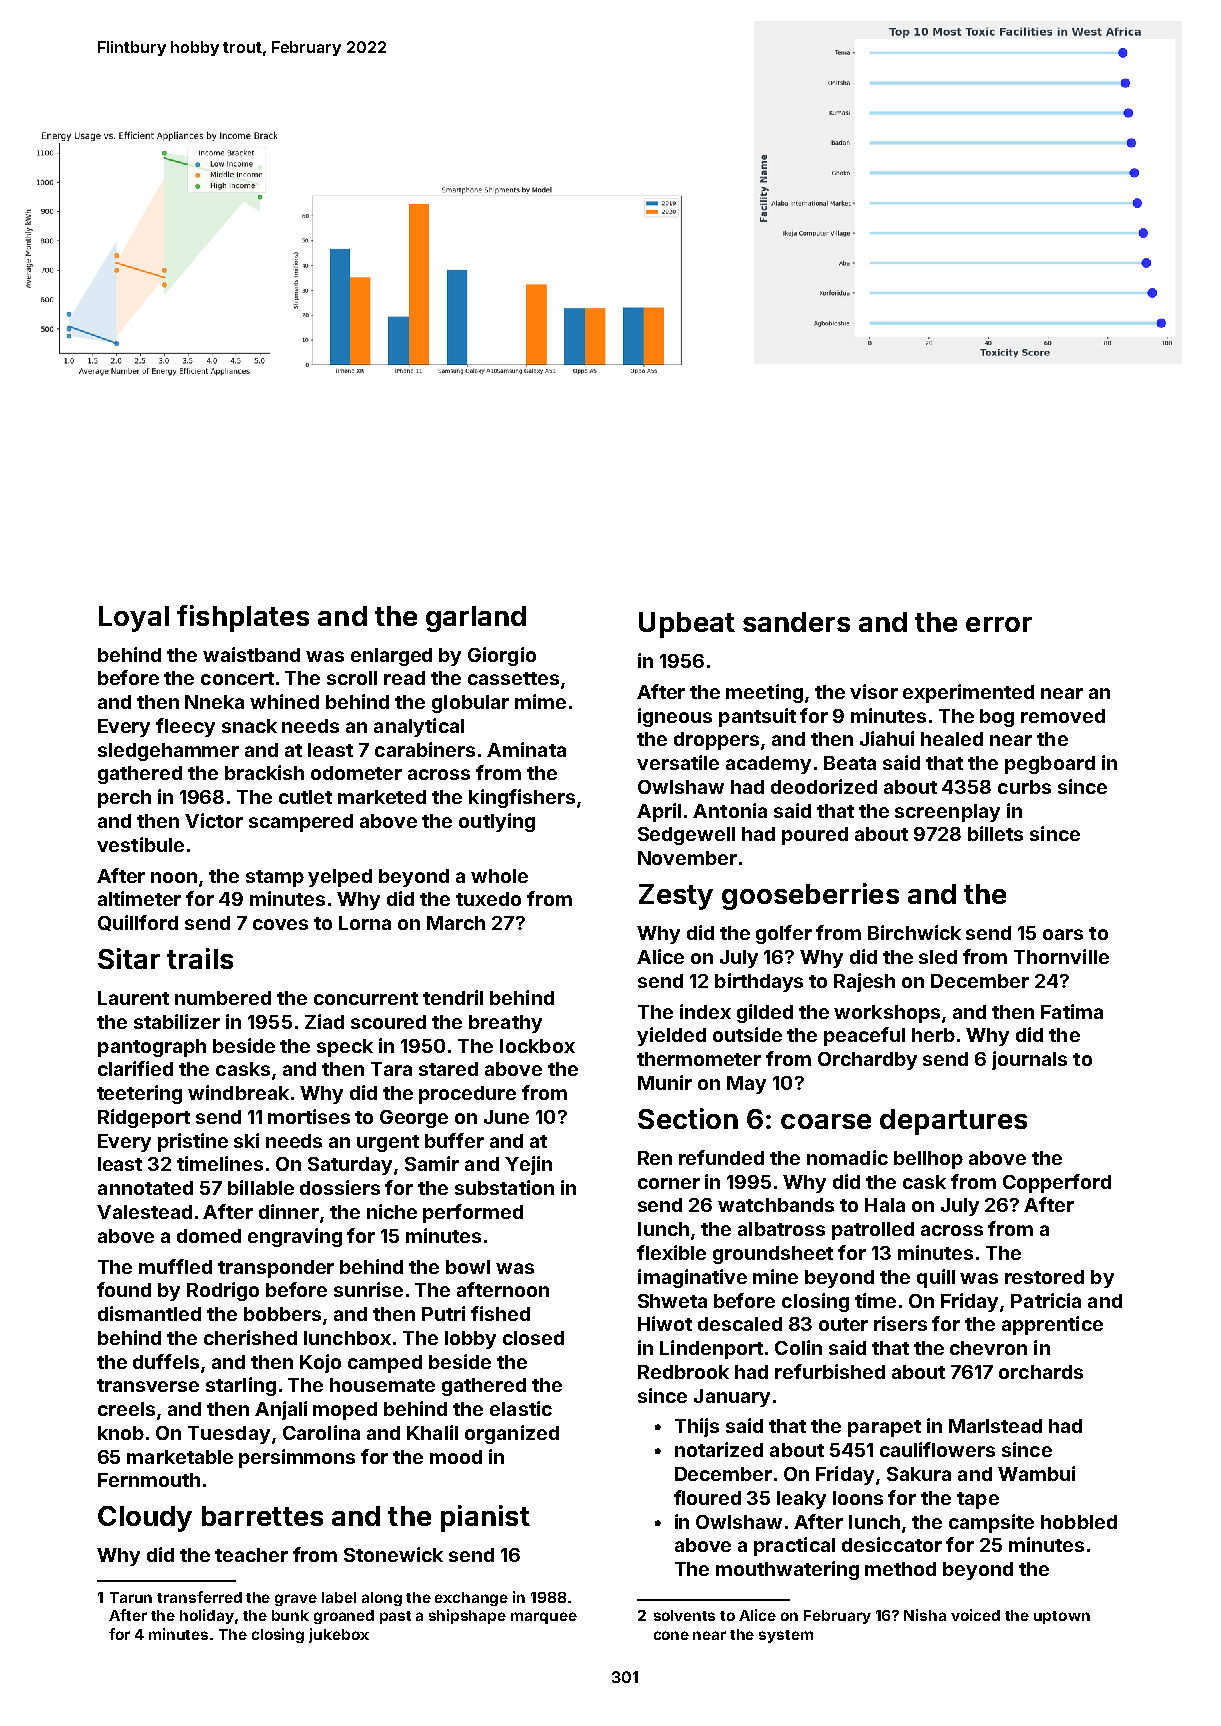  I want to click on performed, so click(473, 1213).
